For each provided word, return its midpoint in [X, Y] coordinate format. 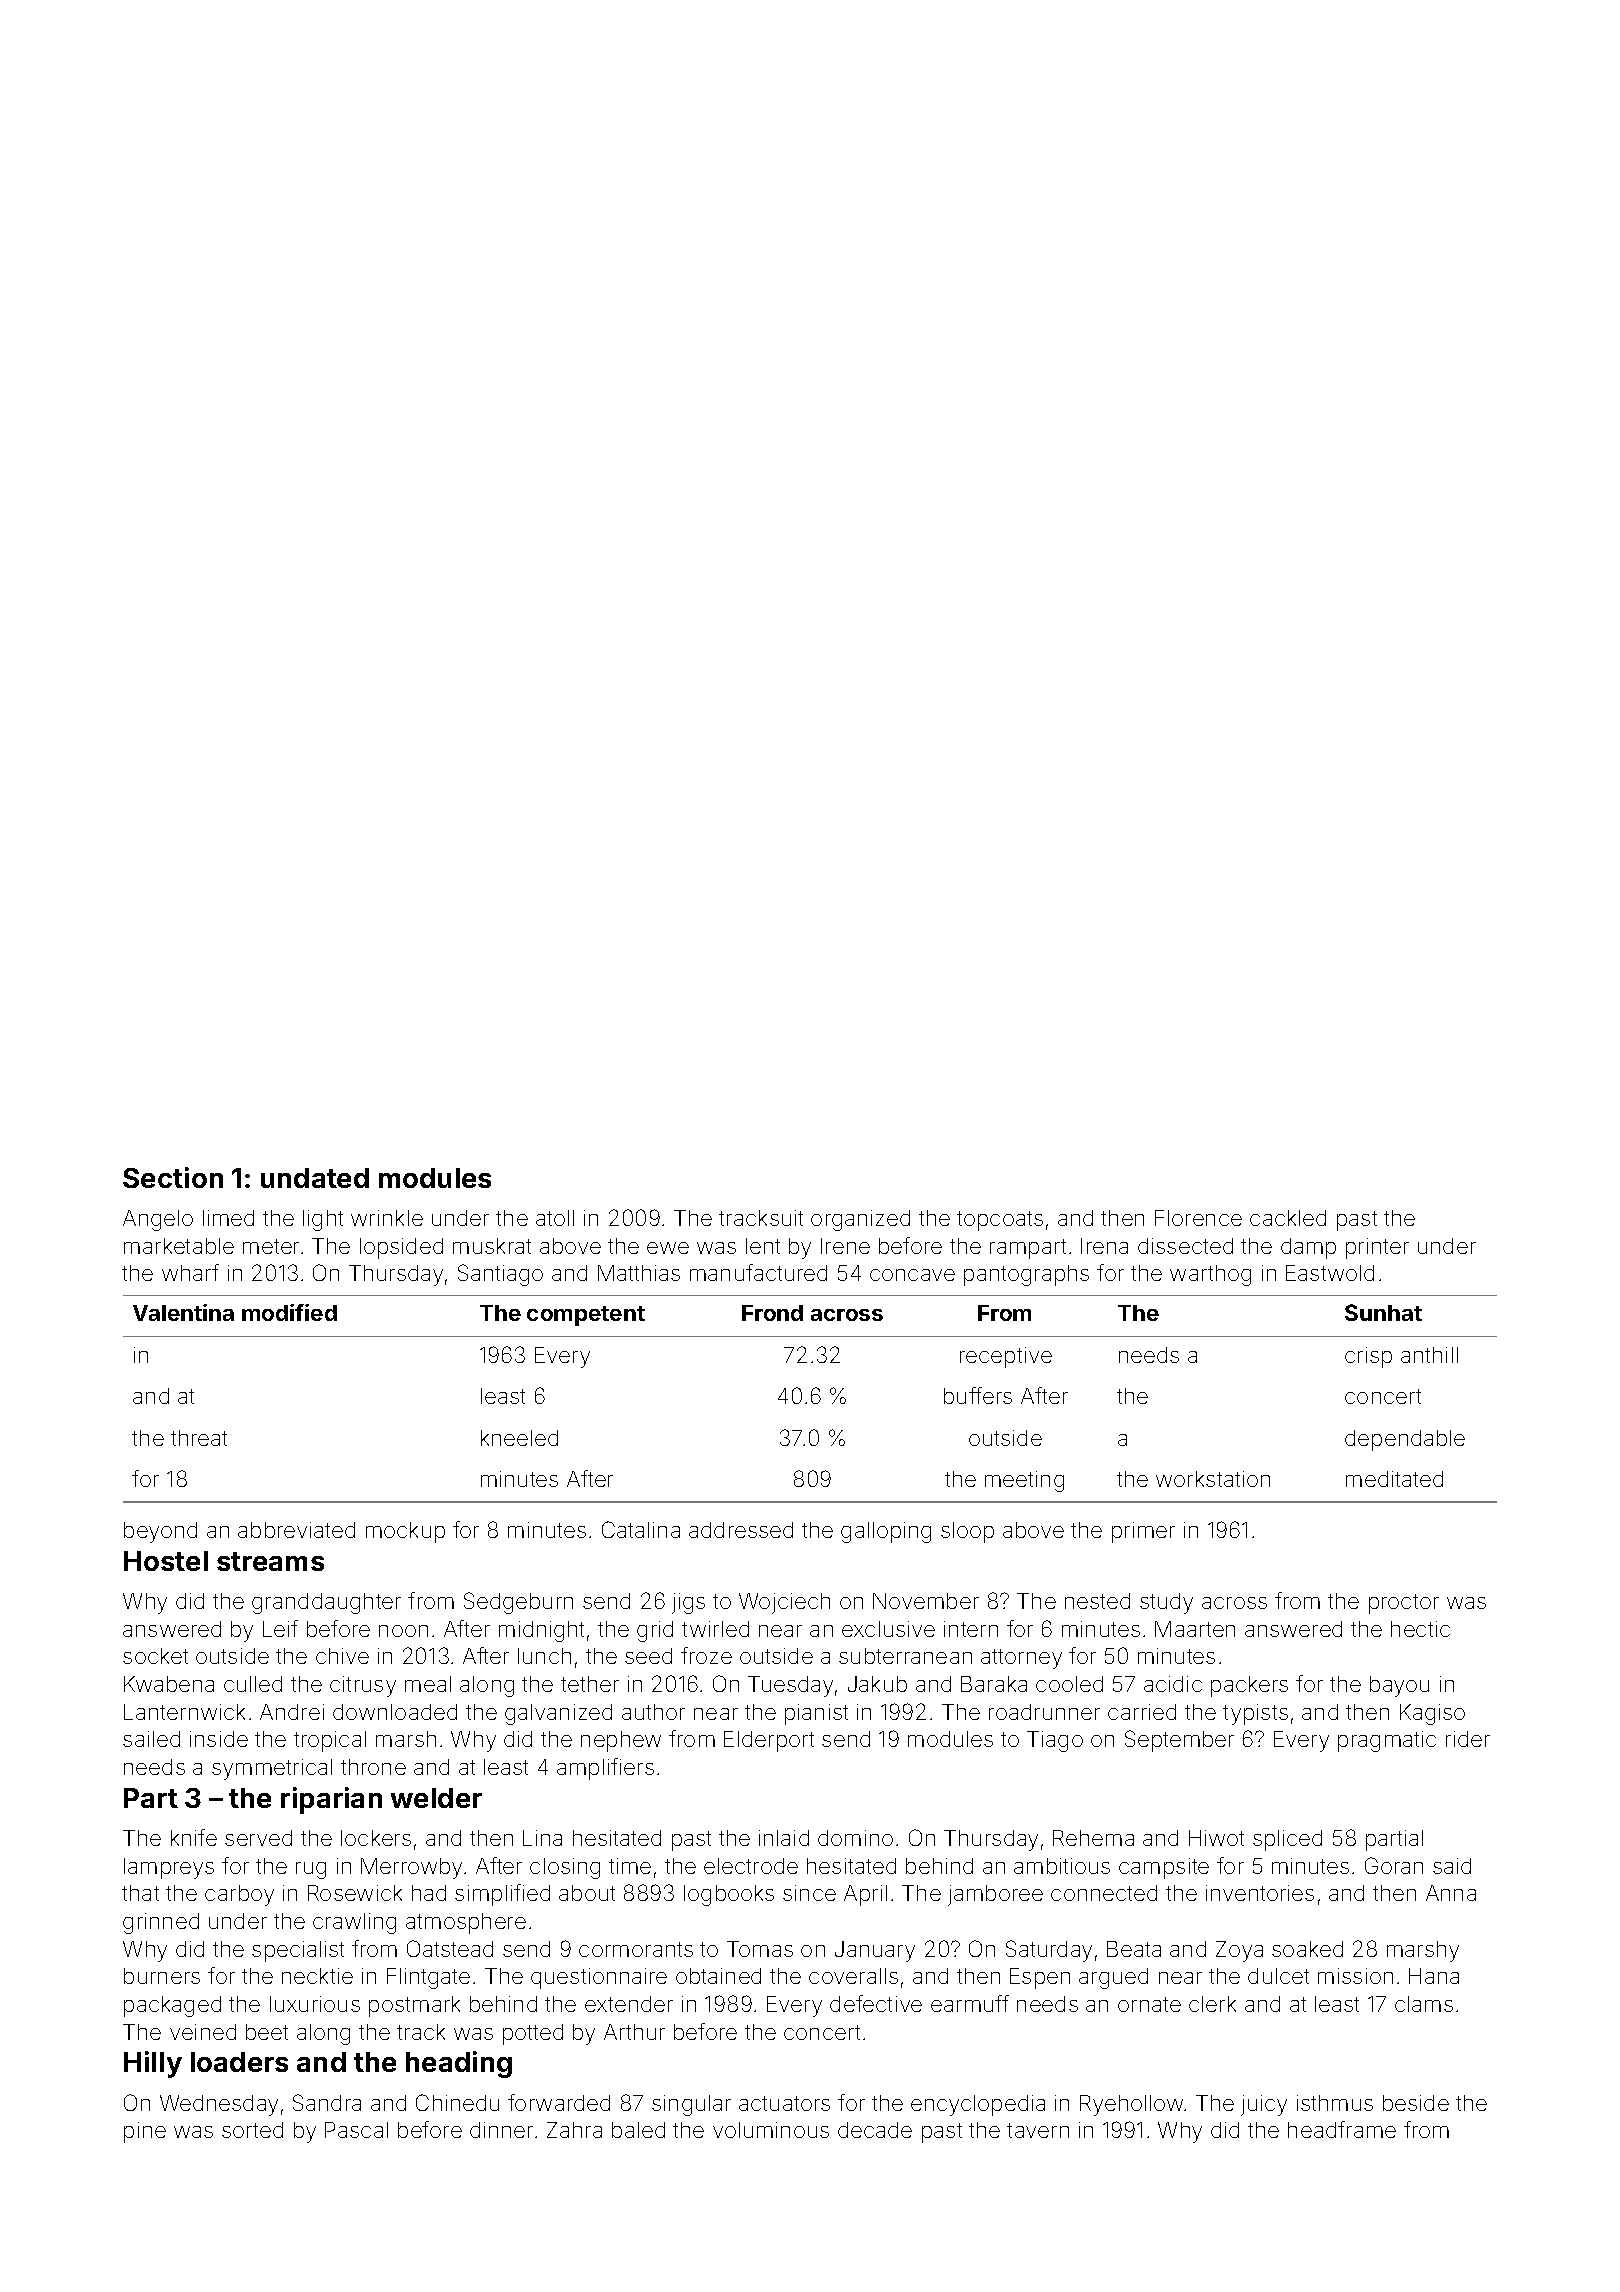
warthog [1210, 1275]
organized [860, 1220]
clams [1424, 2004]
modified [289, 1312]
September [1179, 1741]
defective [876, 2003]
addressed [741, 1530]
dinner [501, 2130]
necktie [317, 1976]
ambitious [1062, 1866]
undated [315, 1178]
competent [586, 1316]
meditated [1394, 1479]
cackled [1288, 1218]
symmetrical [272, 1769]
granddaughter [326, 1603]
